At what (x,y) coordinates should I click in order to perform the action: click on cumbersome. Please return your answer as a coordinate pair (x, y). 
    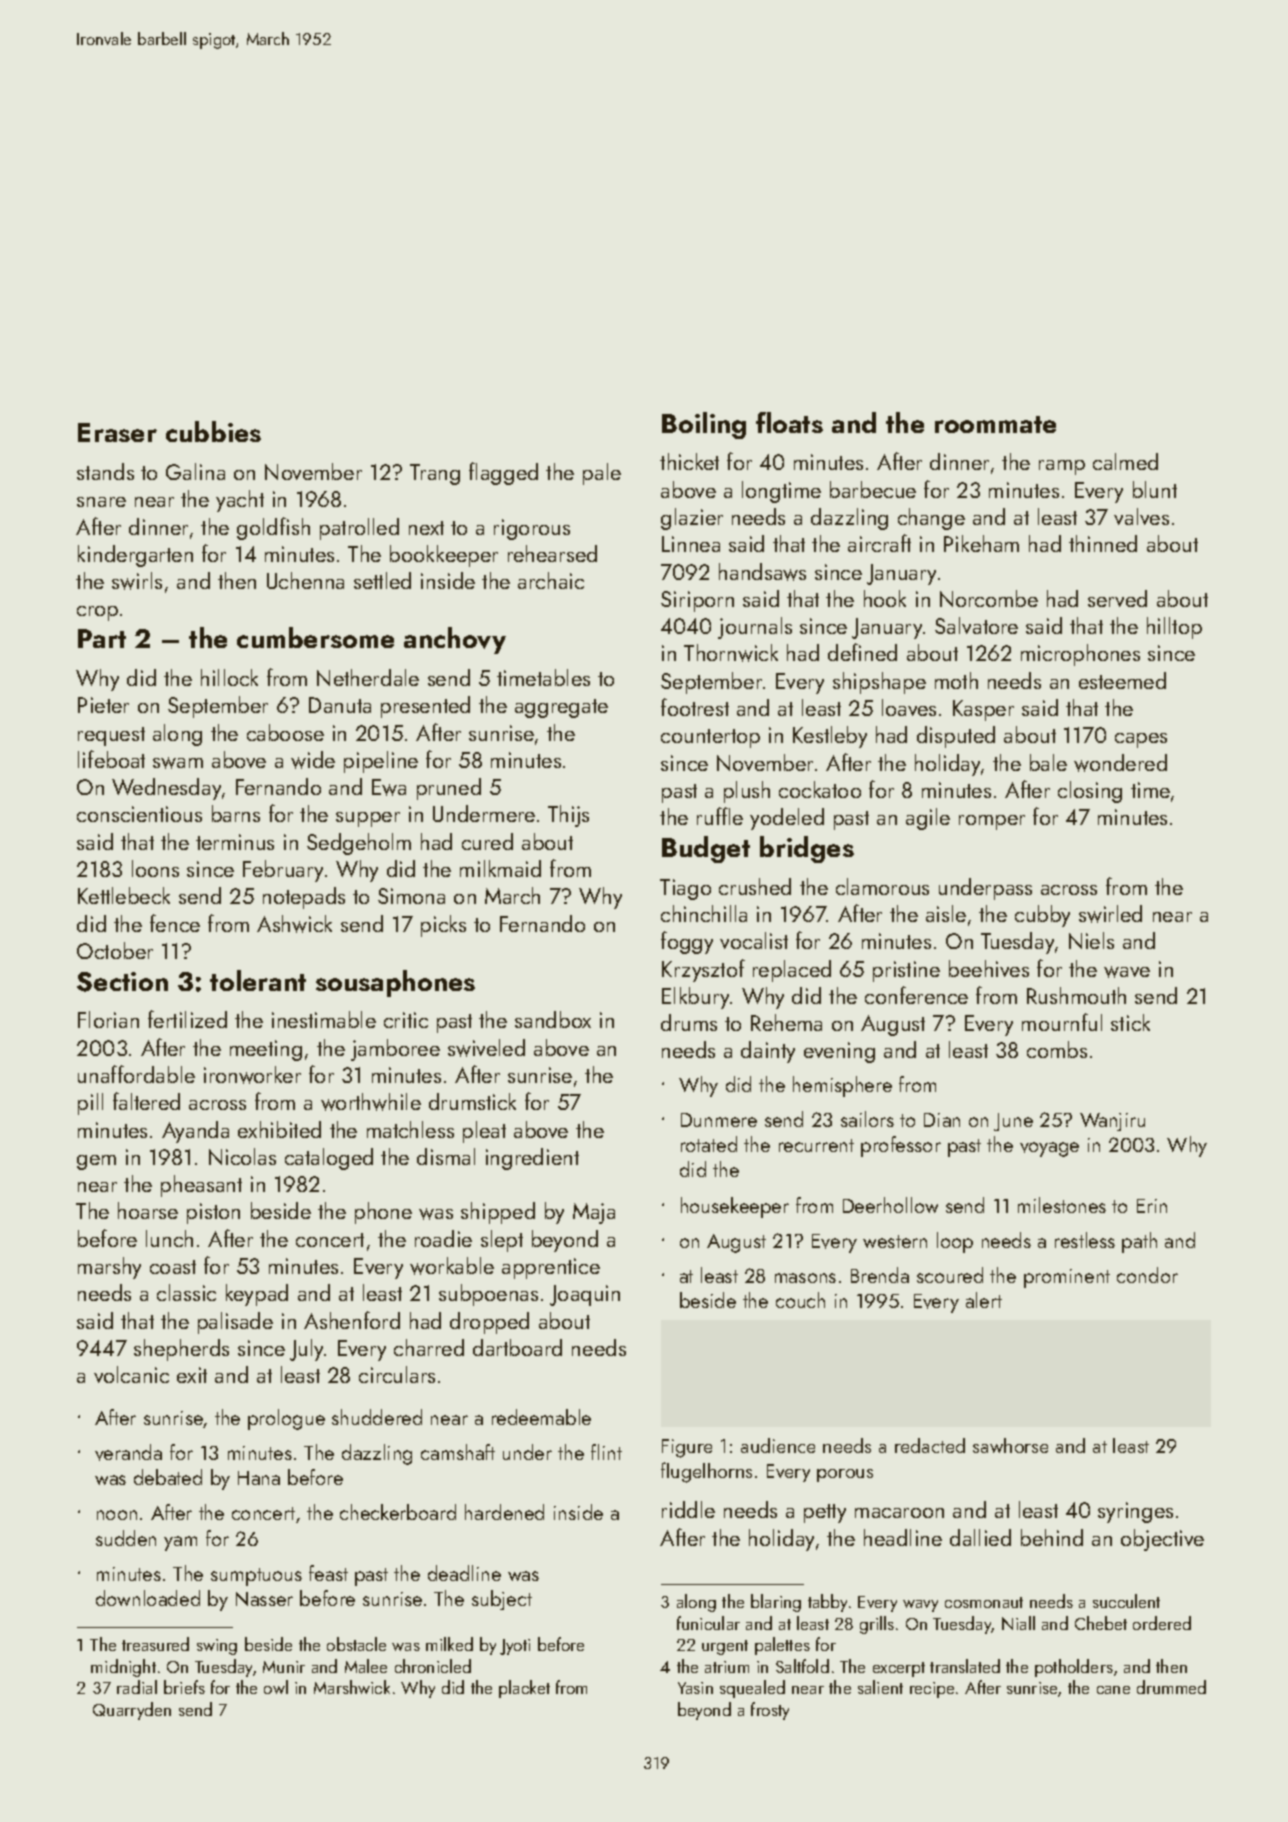
    Looking at the image, I should click on (315, 637).
